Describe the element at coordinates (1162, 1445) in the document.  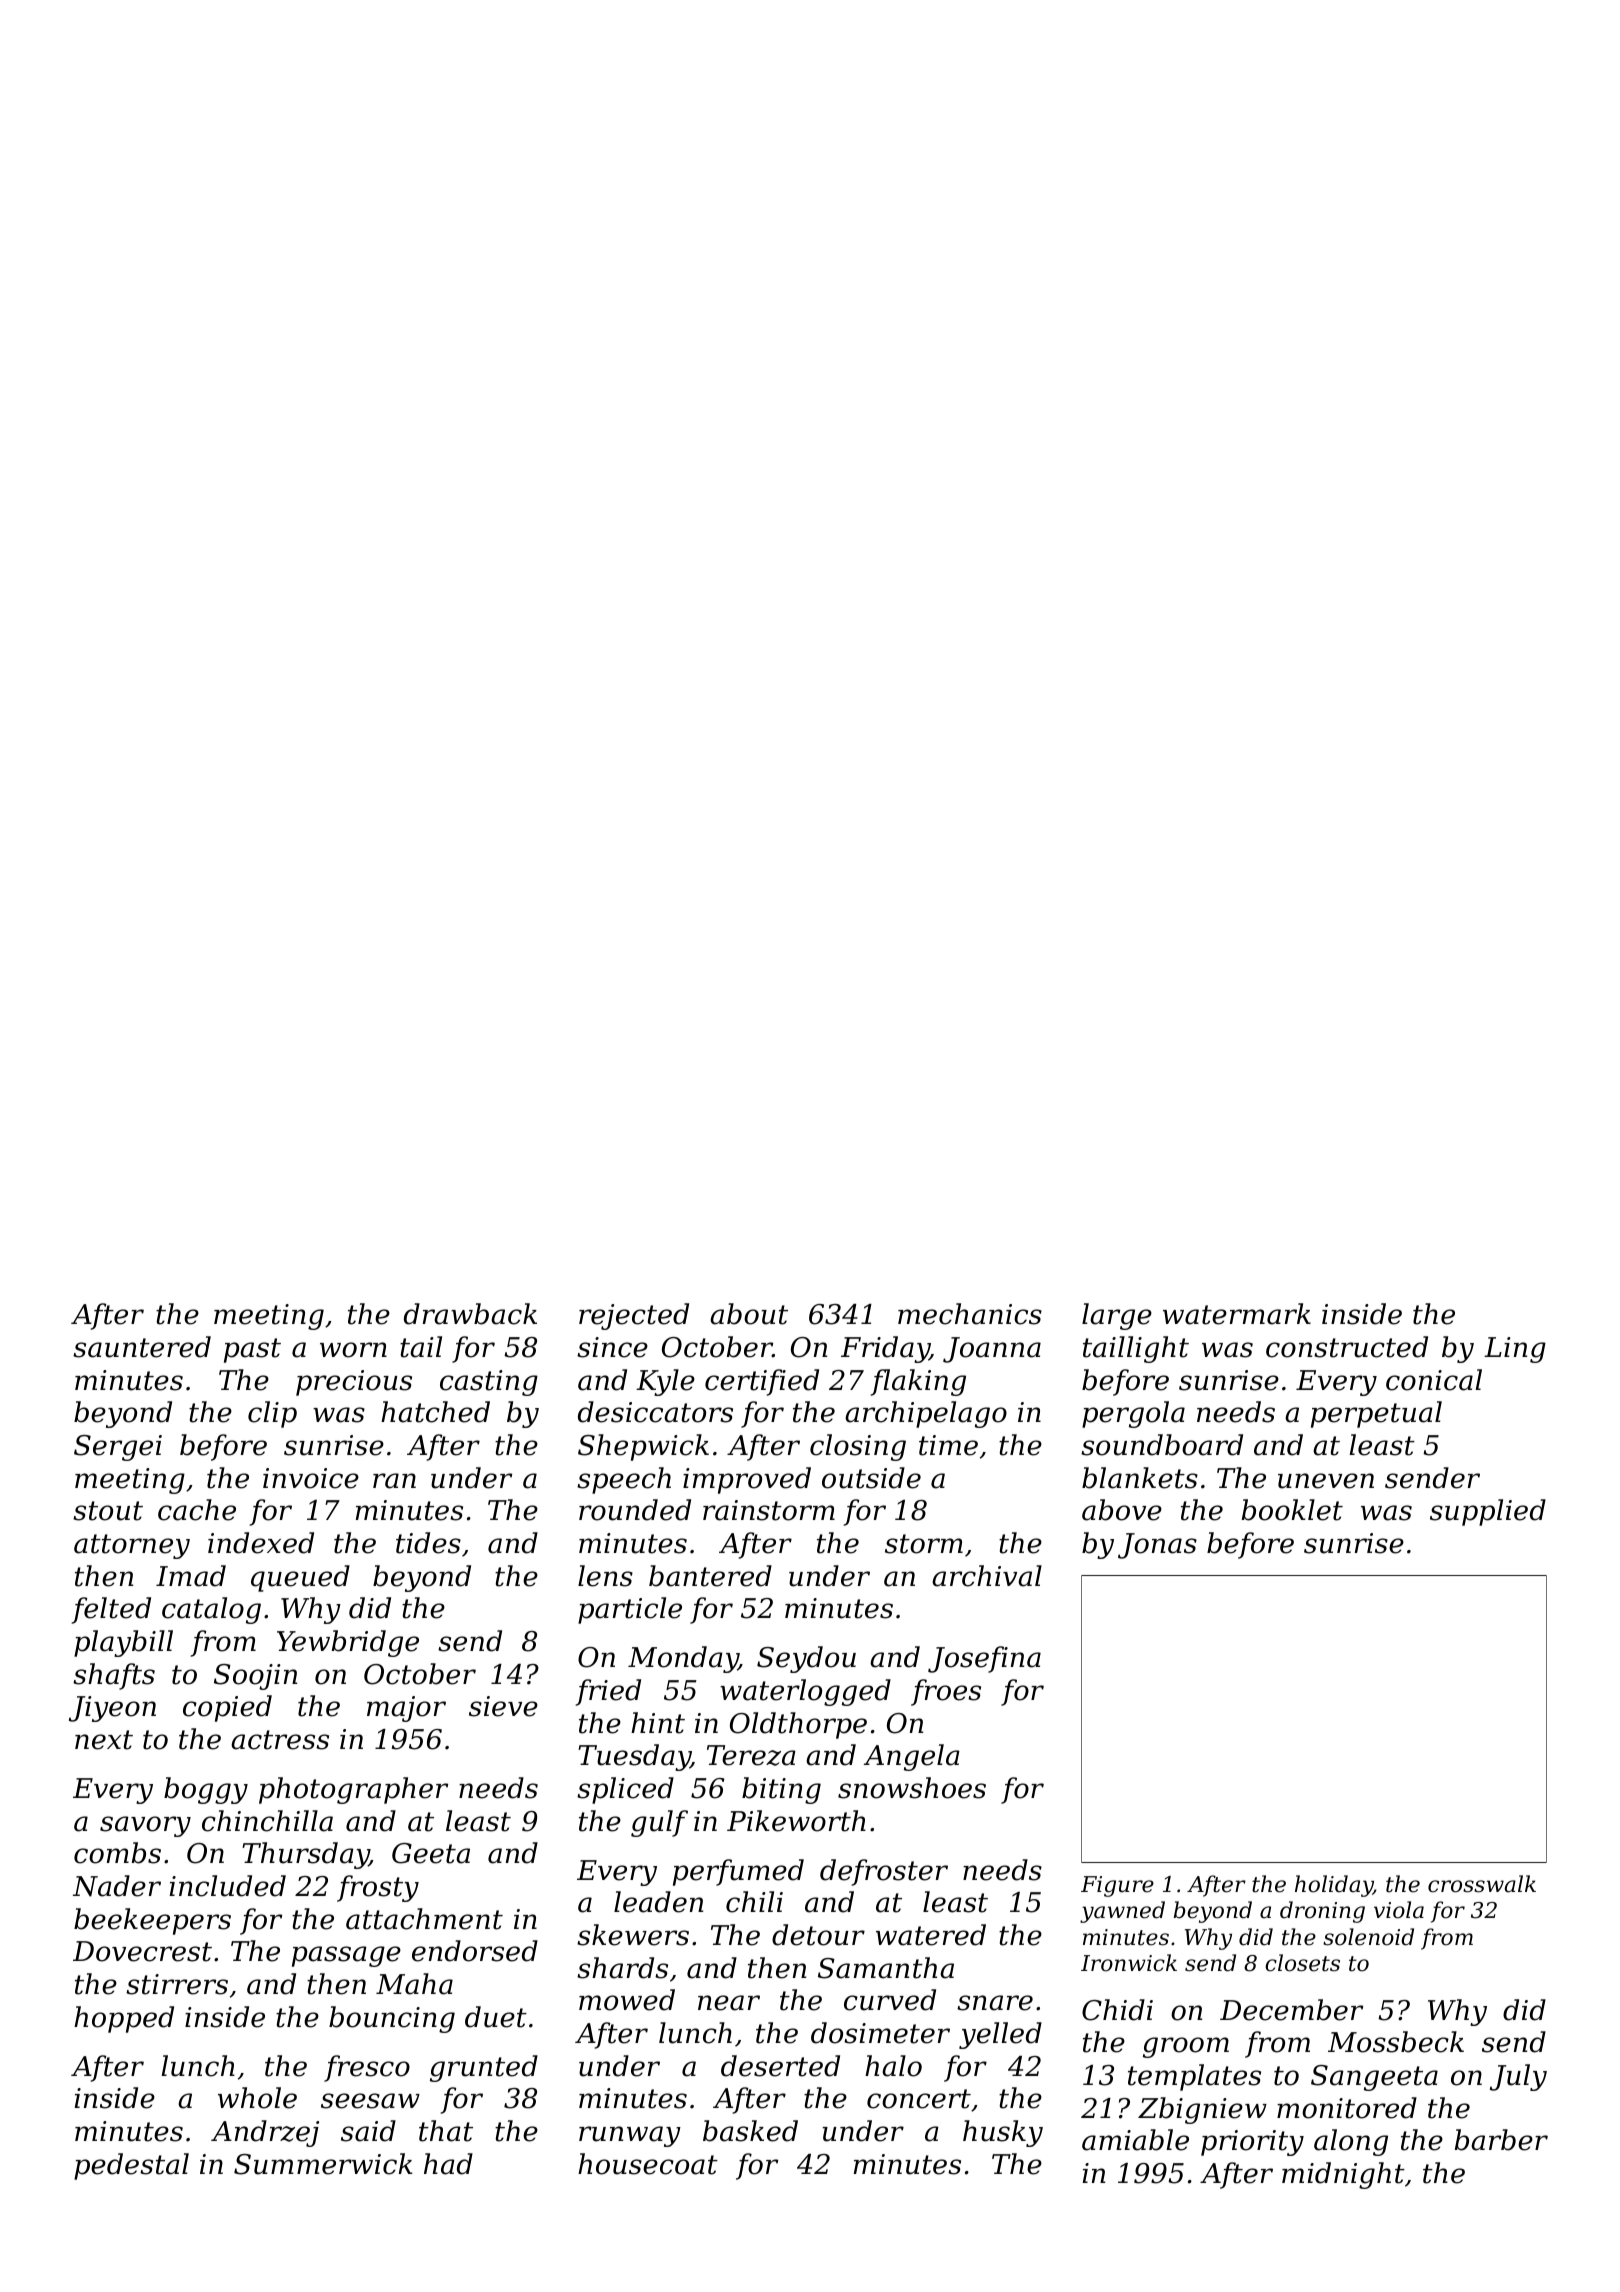
I see `soundboard` at that location.
